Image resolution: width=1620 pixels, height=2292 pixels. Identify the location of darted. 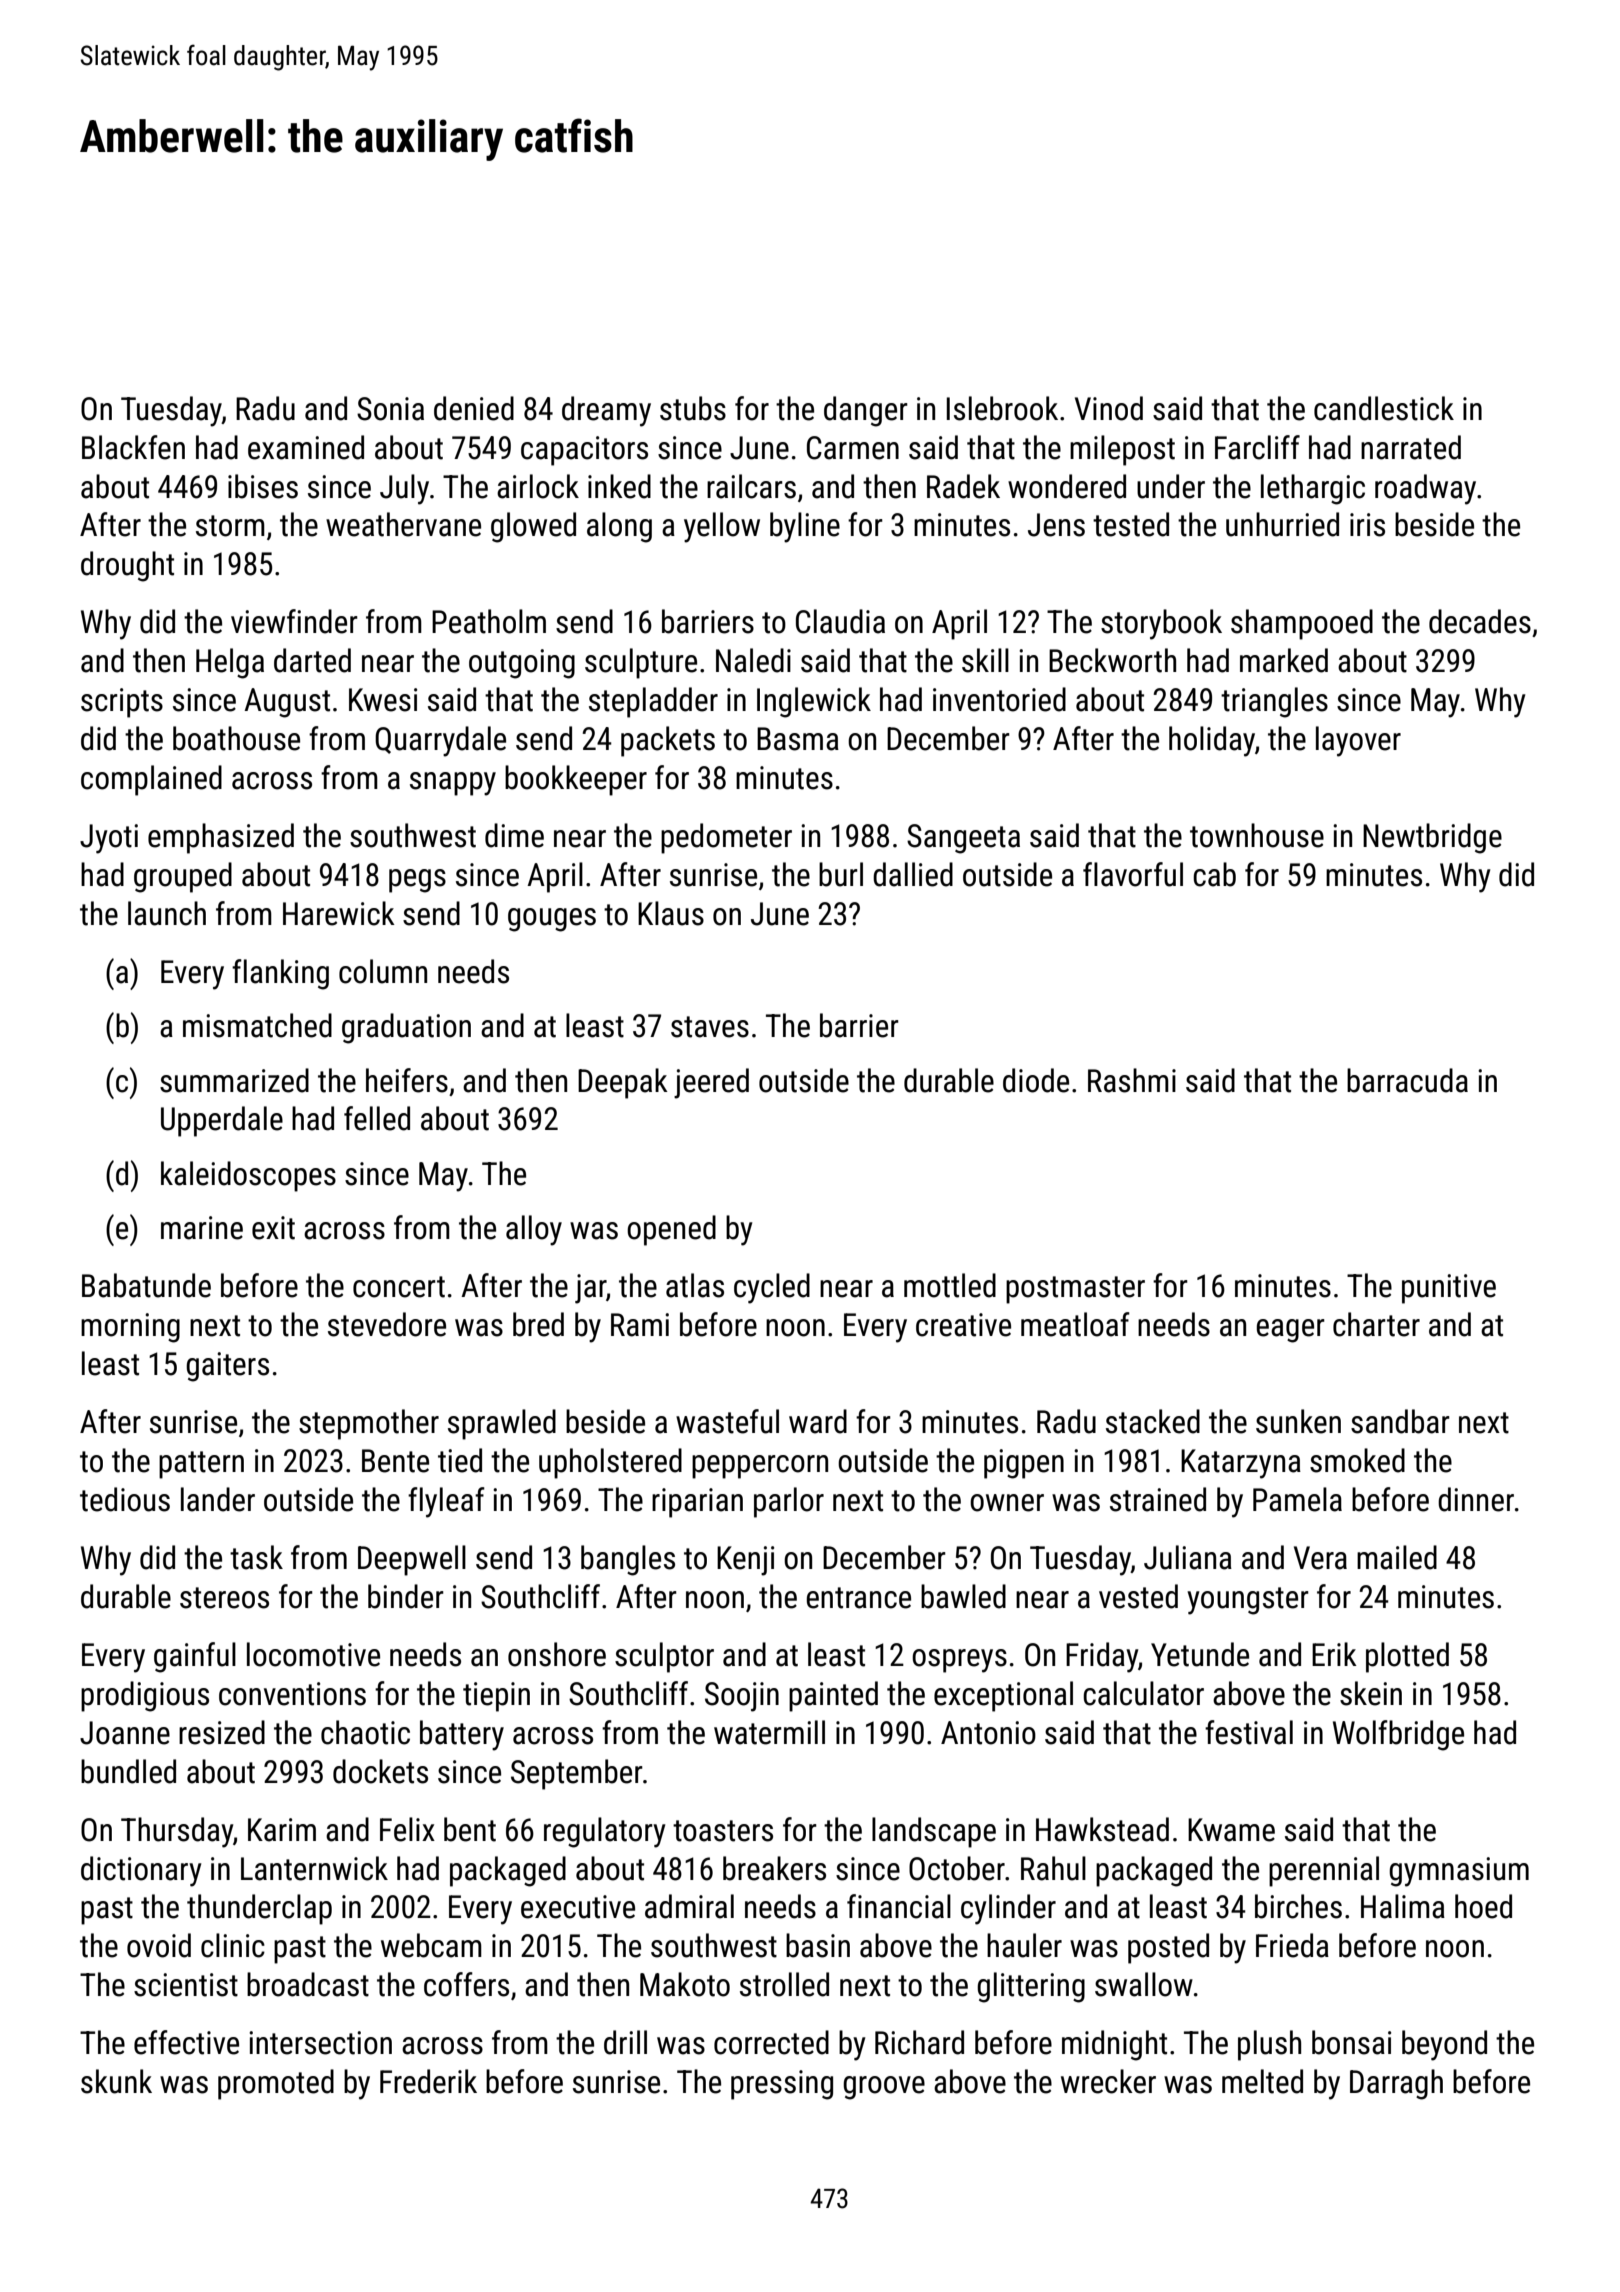
(312, 660).
